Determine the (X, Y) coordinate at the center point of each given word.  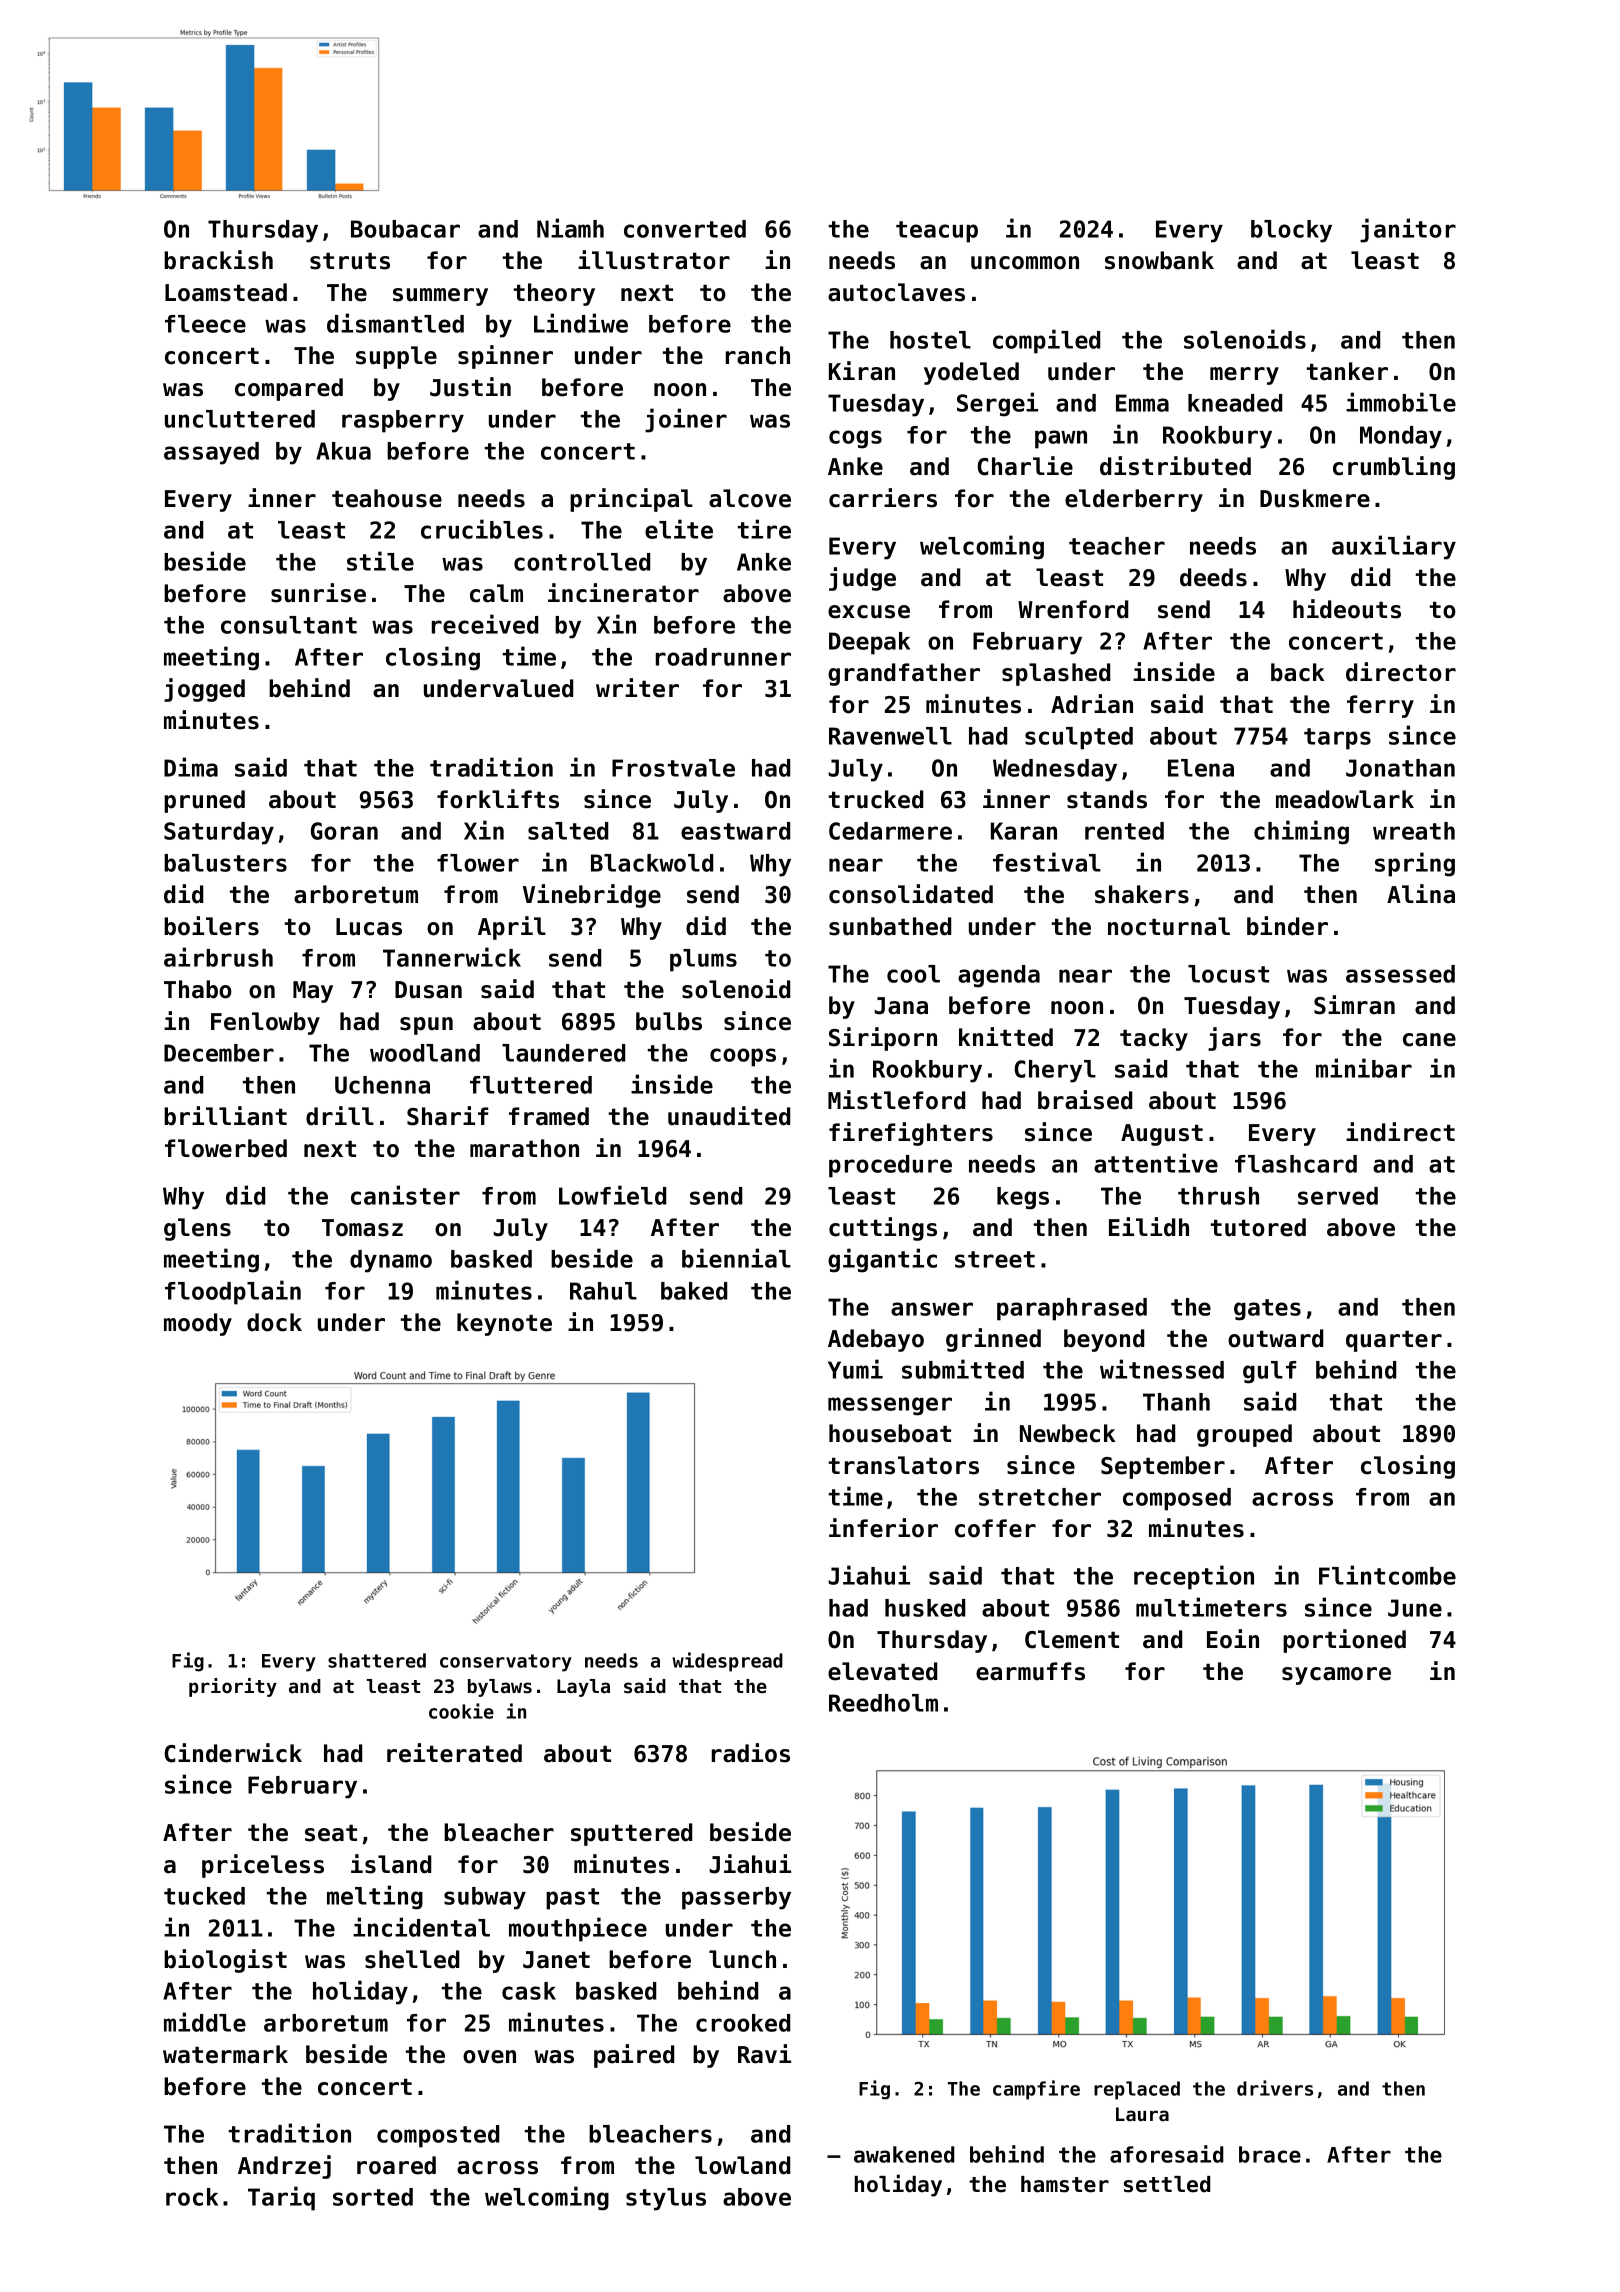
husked (925, 1608)
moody (198, 1324)
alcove (750, 498)
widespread (727, 1662)
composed (1177, 1499)
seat (331, 1833)
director (1401, 672)
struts (350, 261)
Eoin (1233, 1639)
